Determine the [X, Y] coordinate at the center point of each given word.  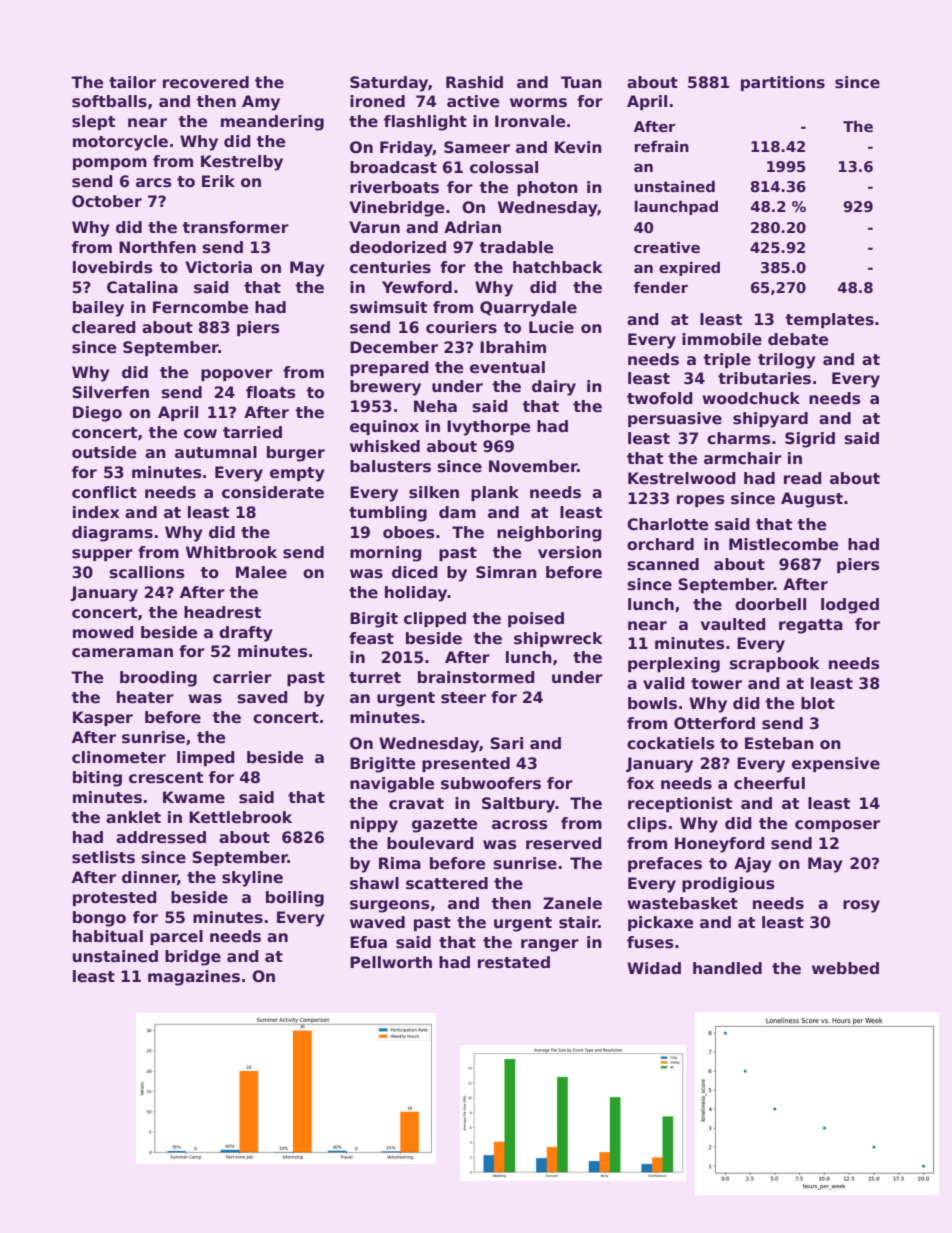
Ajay [753, 865]
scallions [147, 572]
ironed [377, 101]
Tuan [581, 82]
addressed [161, 837]
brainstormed [476, 677]
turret [375, 678]
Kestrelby [242, 163]
